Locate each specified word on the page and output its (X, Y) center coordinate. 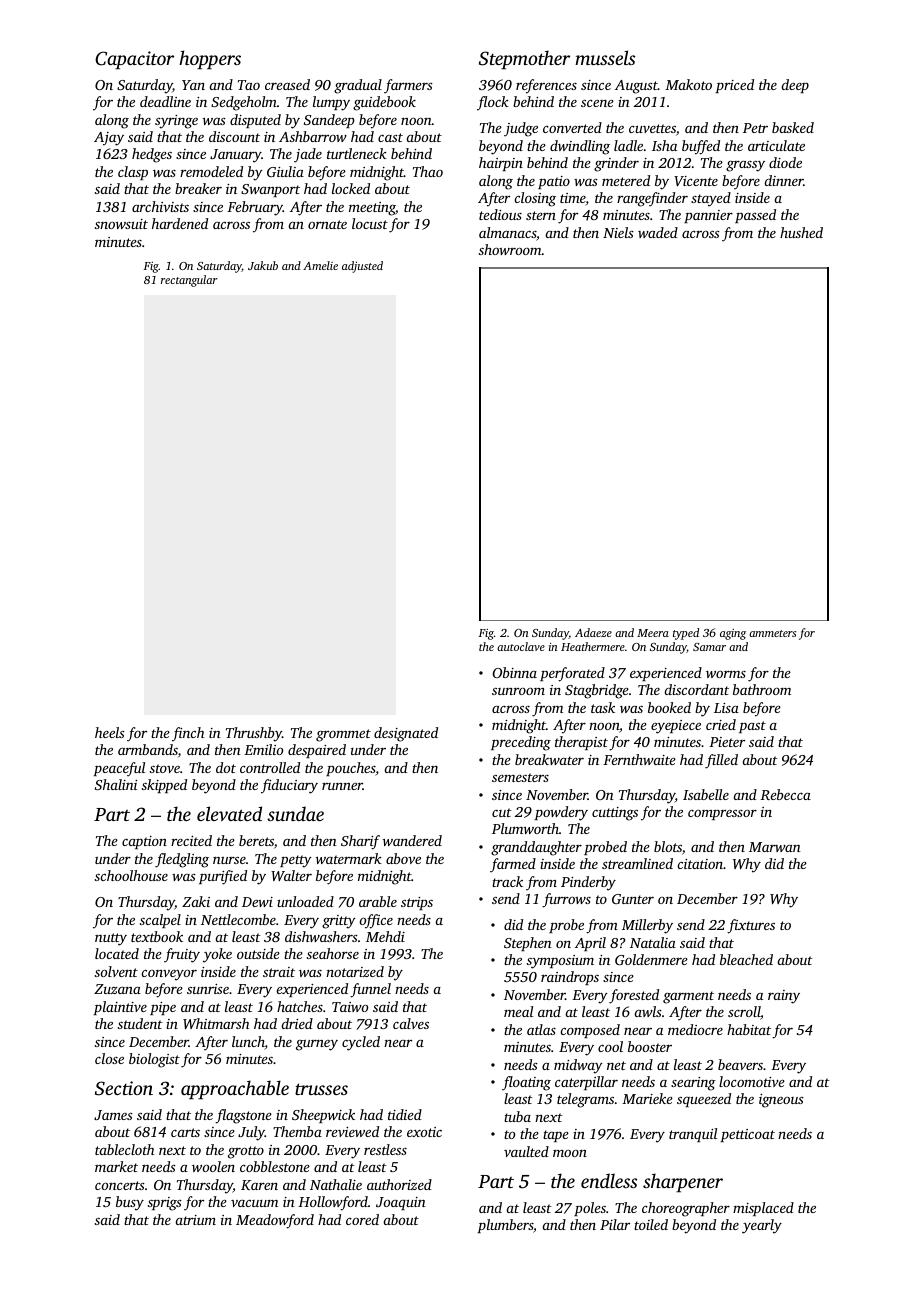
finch (188, 734)
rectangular (189, 281)
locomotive (752, 1081)
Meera (653, 633)
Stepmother (524, 60)
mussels (605, 57)
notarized (355, 971)
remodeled (211, 171)
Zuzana (117, 989)
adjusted (362, 267)
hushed (801, 232)
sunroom (518, 691)
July (251, 1133)
